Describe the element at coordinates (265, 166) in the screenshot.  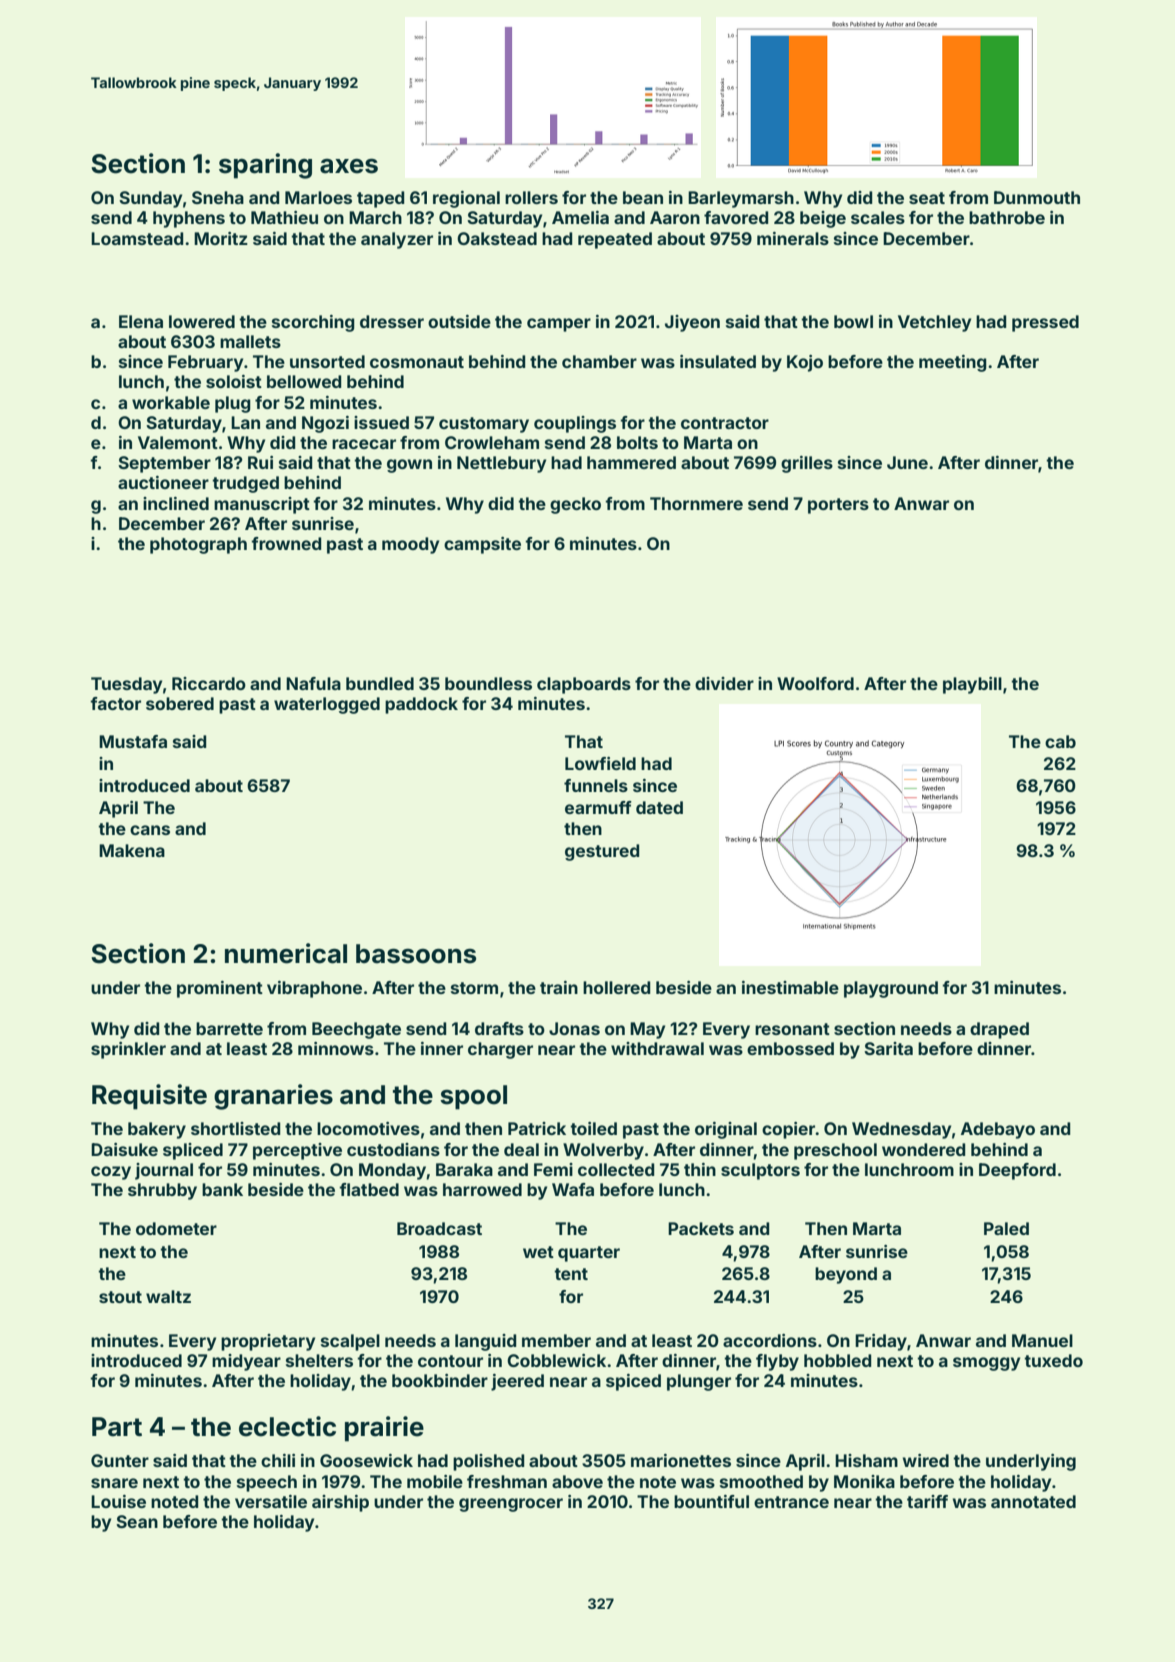
I see `sparing` at that location.
